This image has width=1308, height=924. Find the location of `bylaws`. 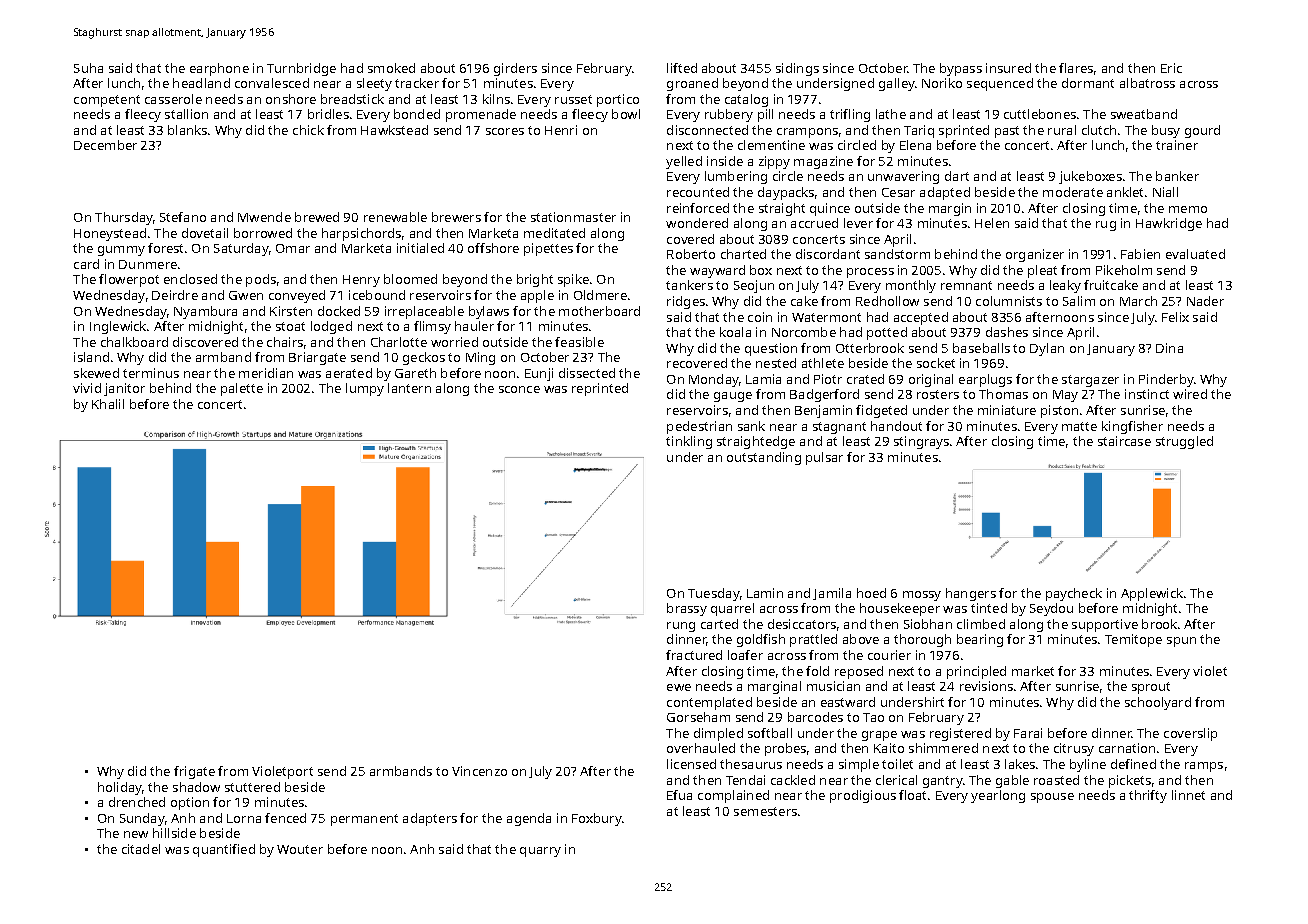

bylaws is located at coordinates (489, 312).
